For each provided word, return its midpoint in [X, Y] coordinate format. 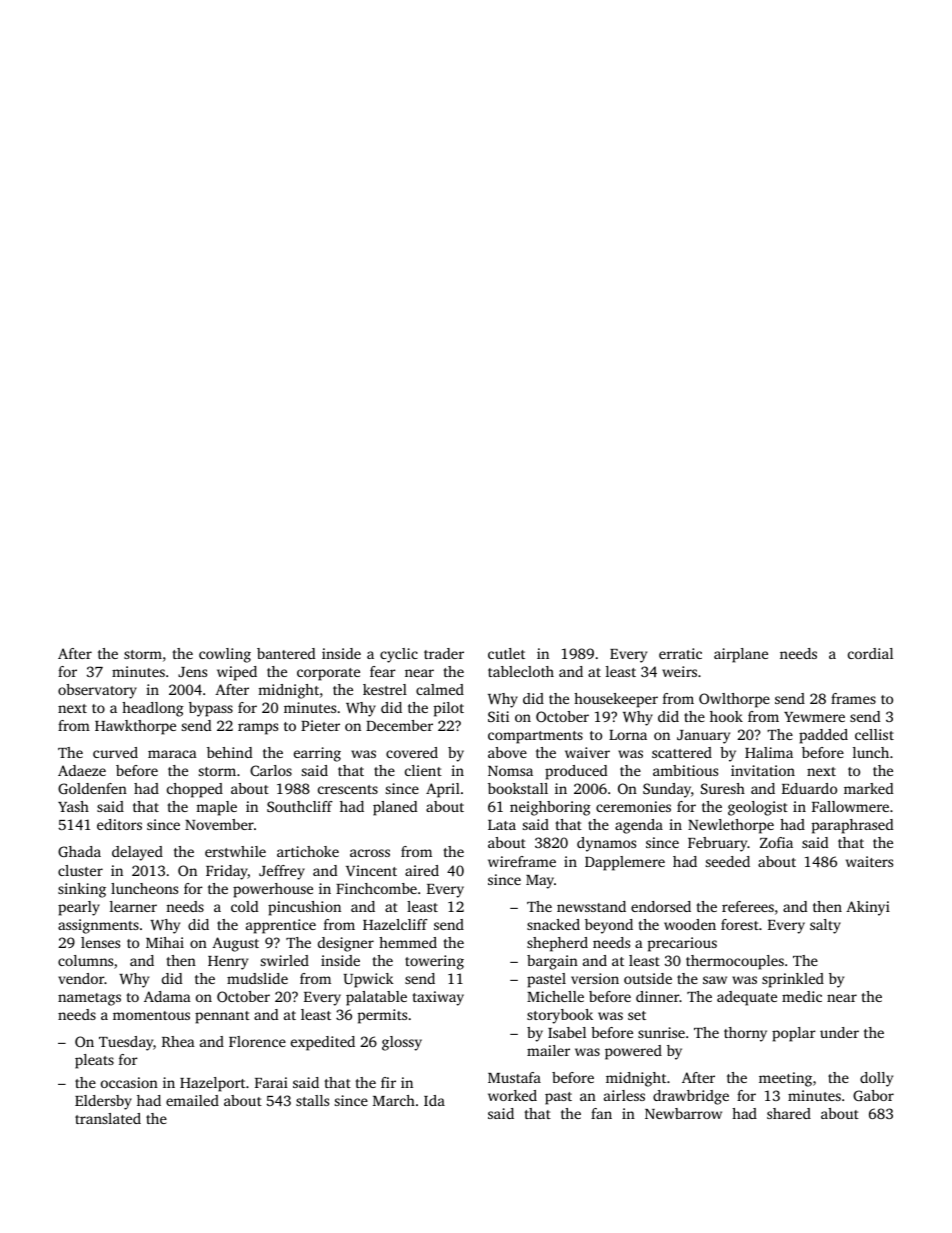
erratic [680, 653]
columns [85, 960]
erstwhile [235, 851]
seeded [728, 861]
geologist [758, 808]
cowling [225, 655]
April [443, 790]
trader [444, 653]
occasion [129, 1082]
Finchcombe [376, 888]
